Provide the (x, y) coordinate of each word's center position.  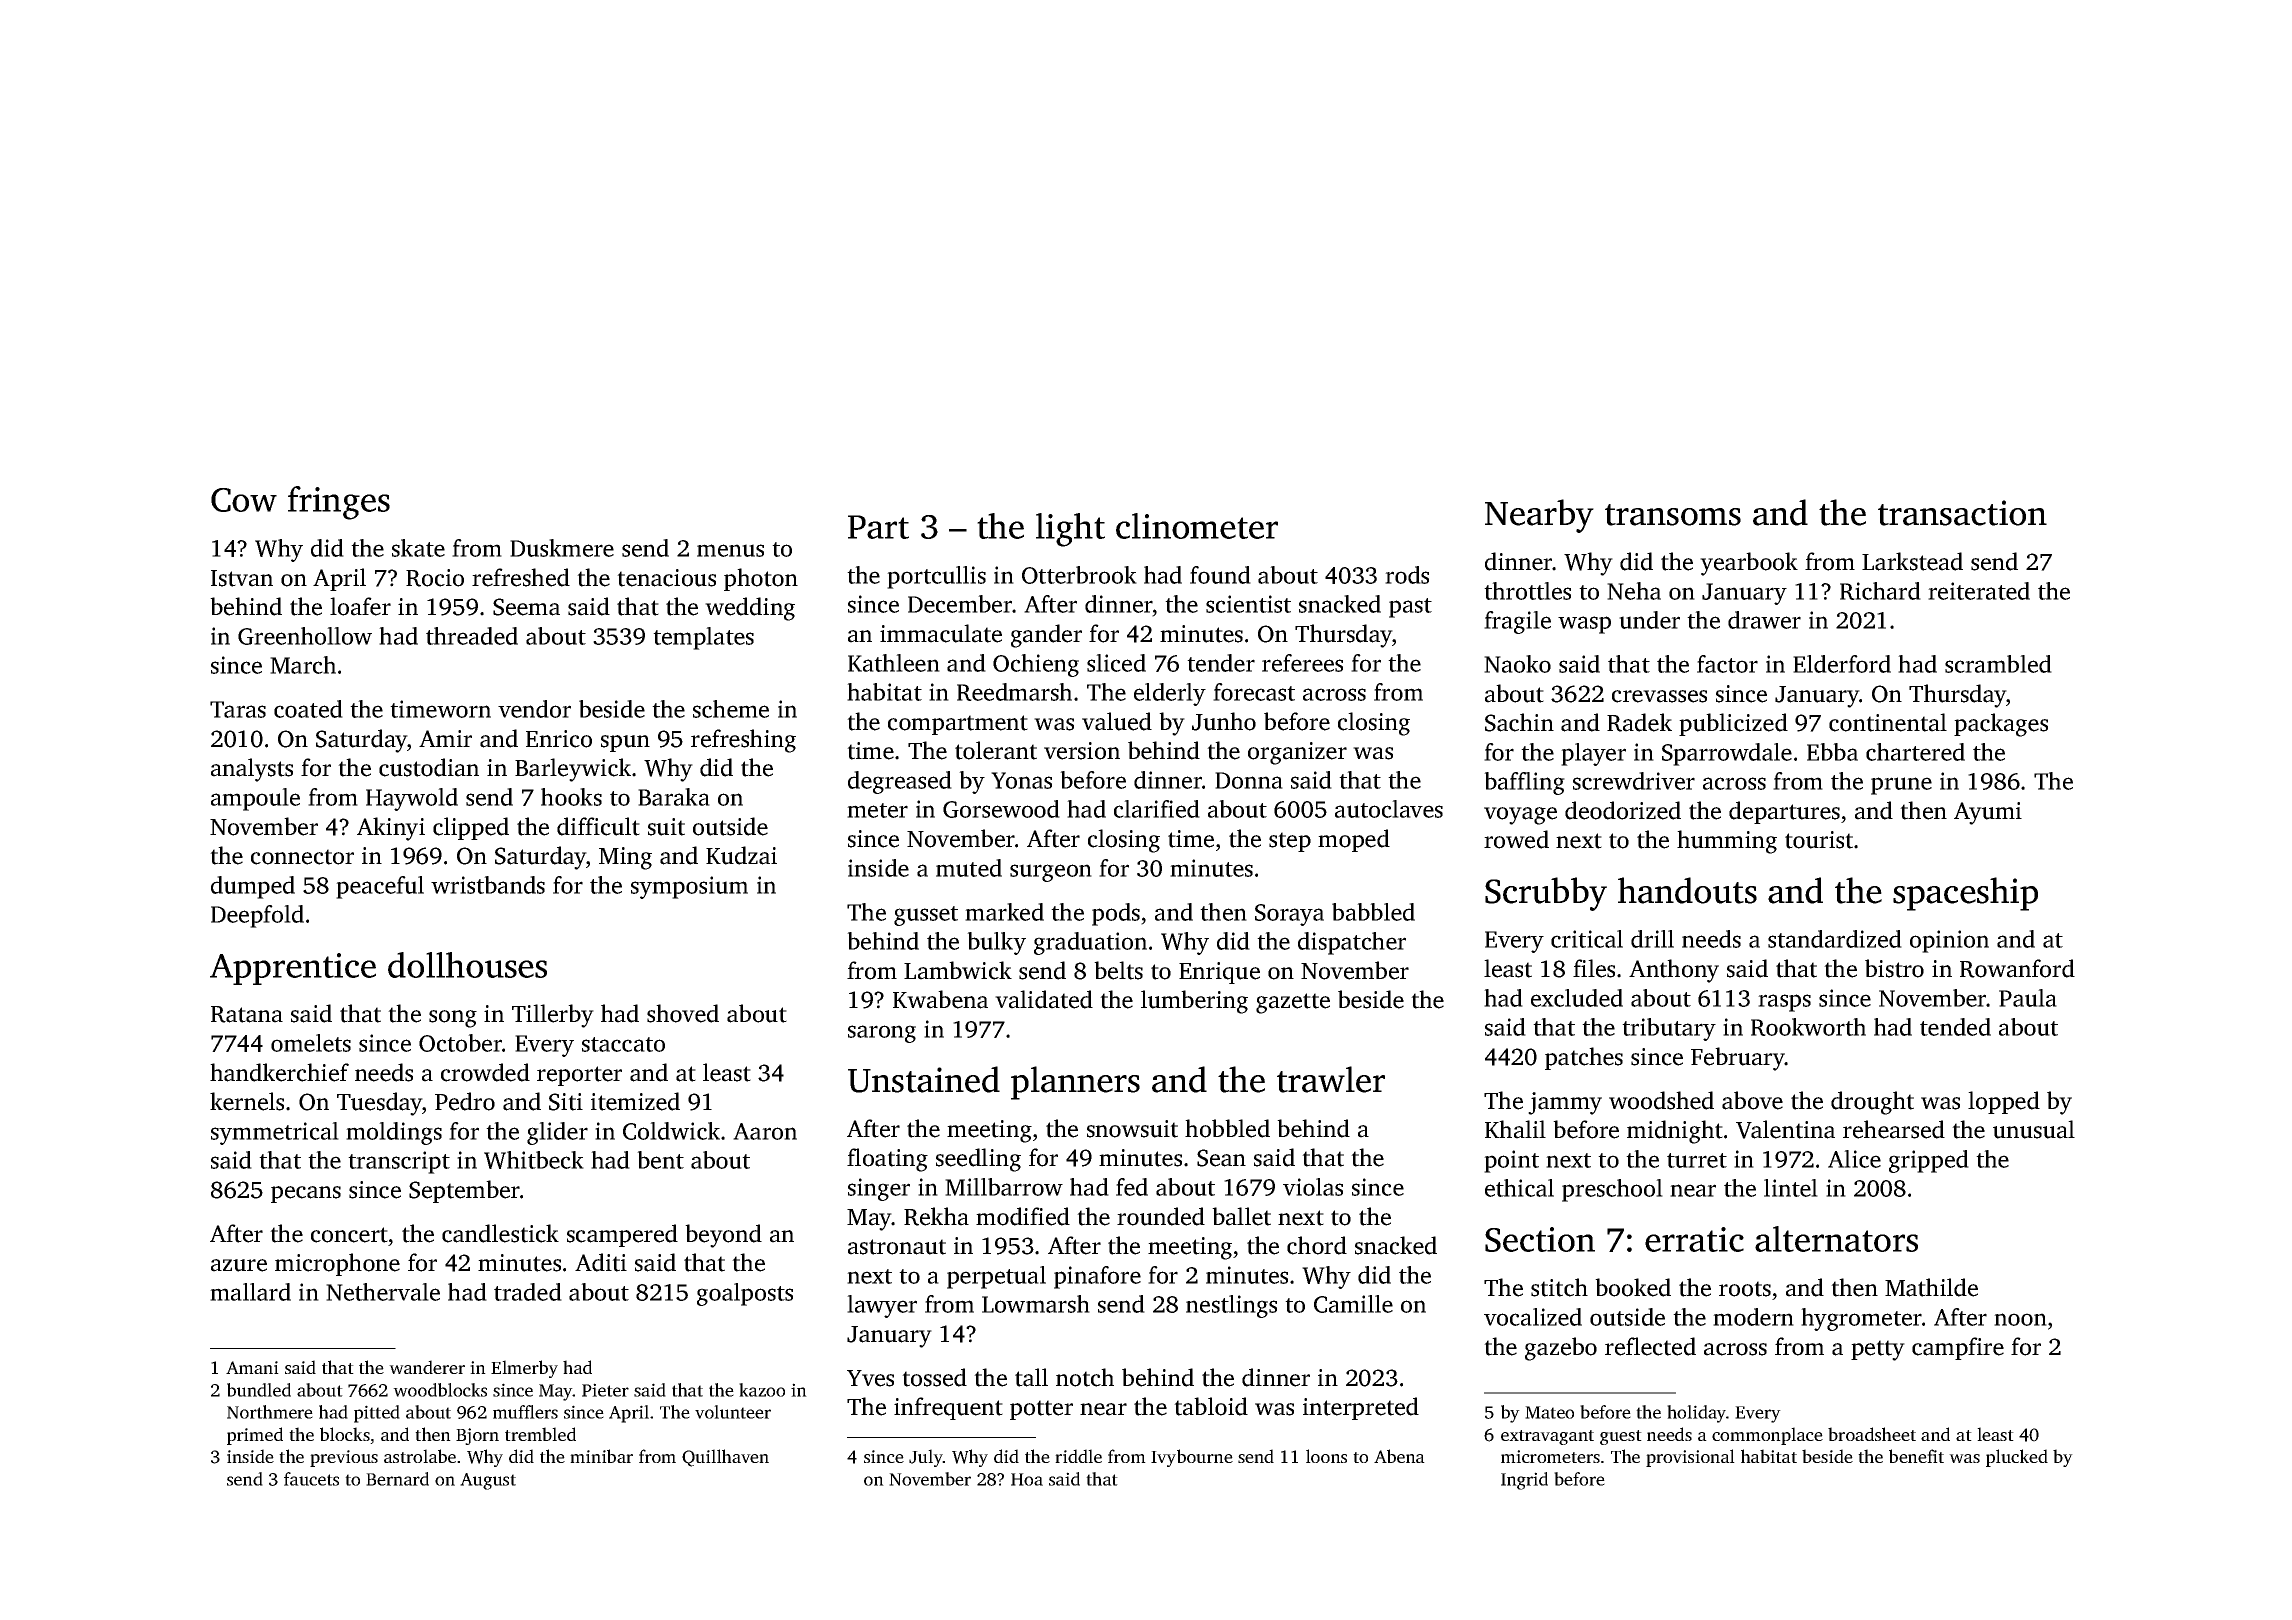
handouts (1687, 890)
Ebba (1832, 752)
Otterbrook (1079, 575)
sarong (882, 1034)
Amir (445, 738)
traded (528, 1292)
